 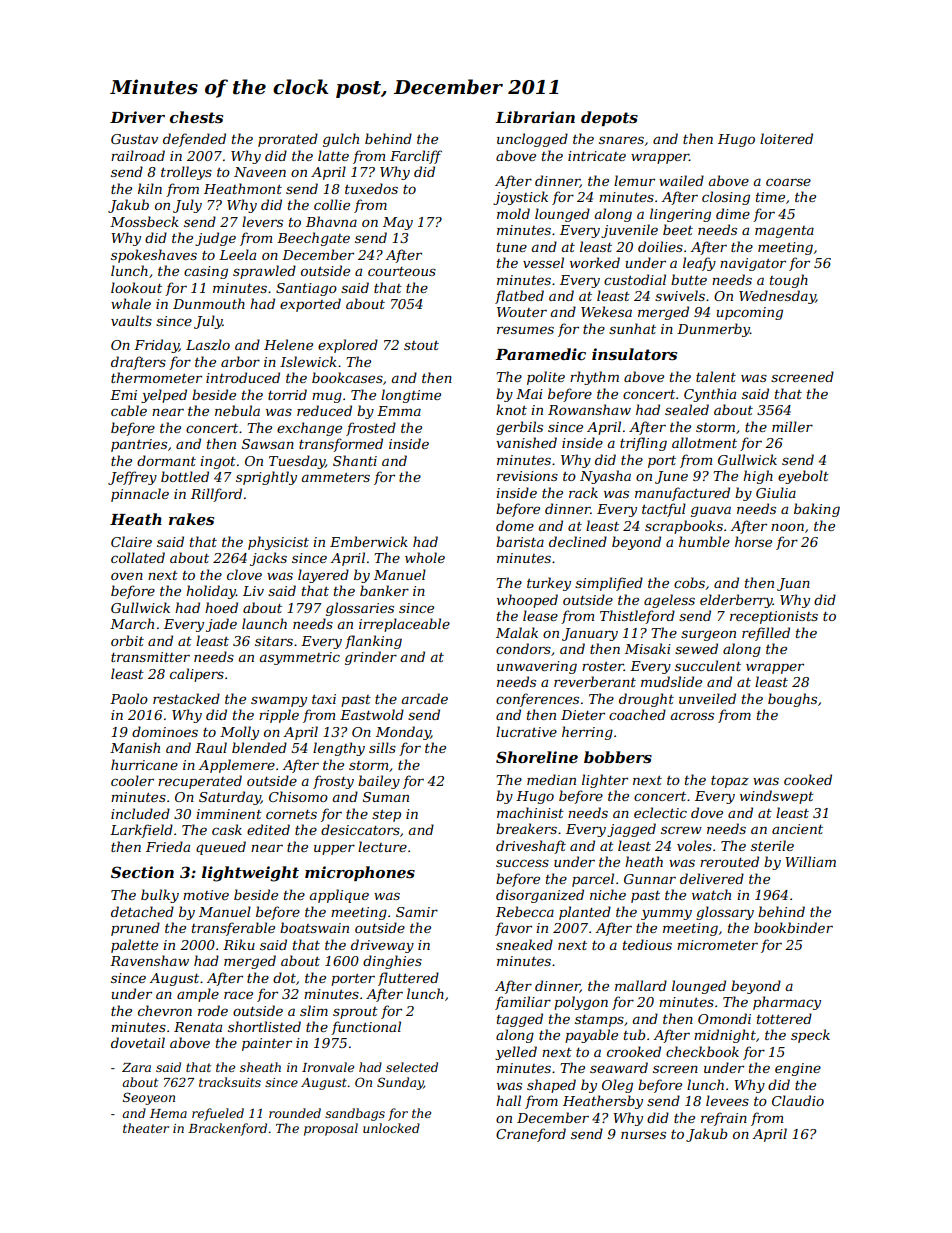 I want to click on sitars, so click(x=274, y=641).
